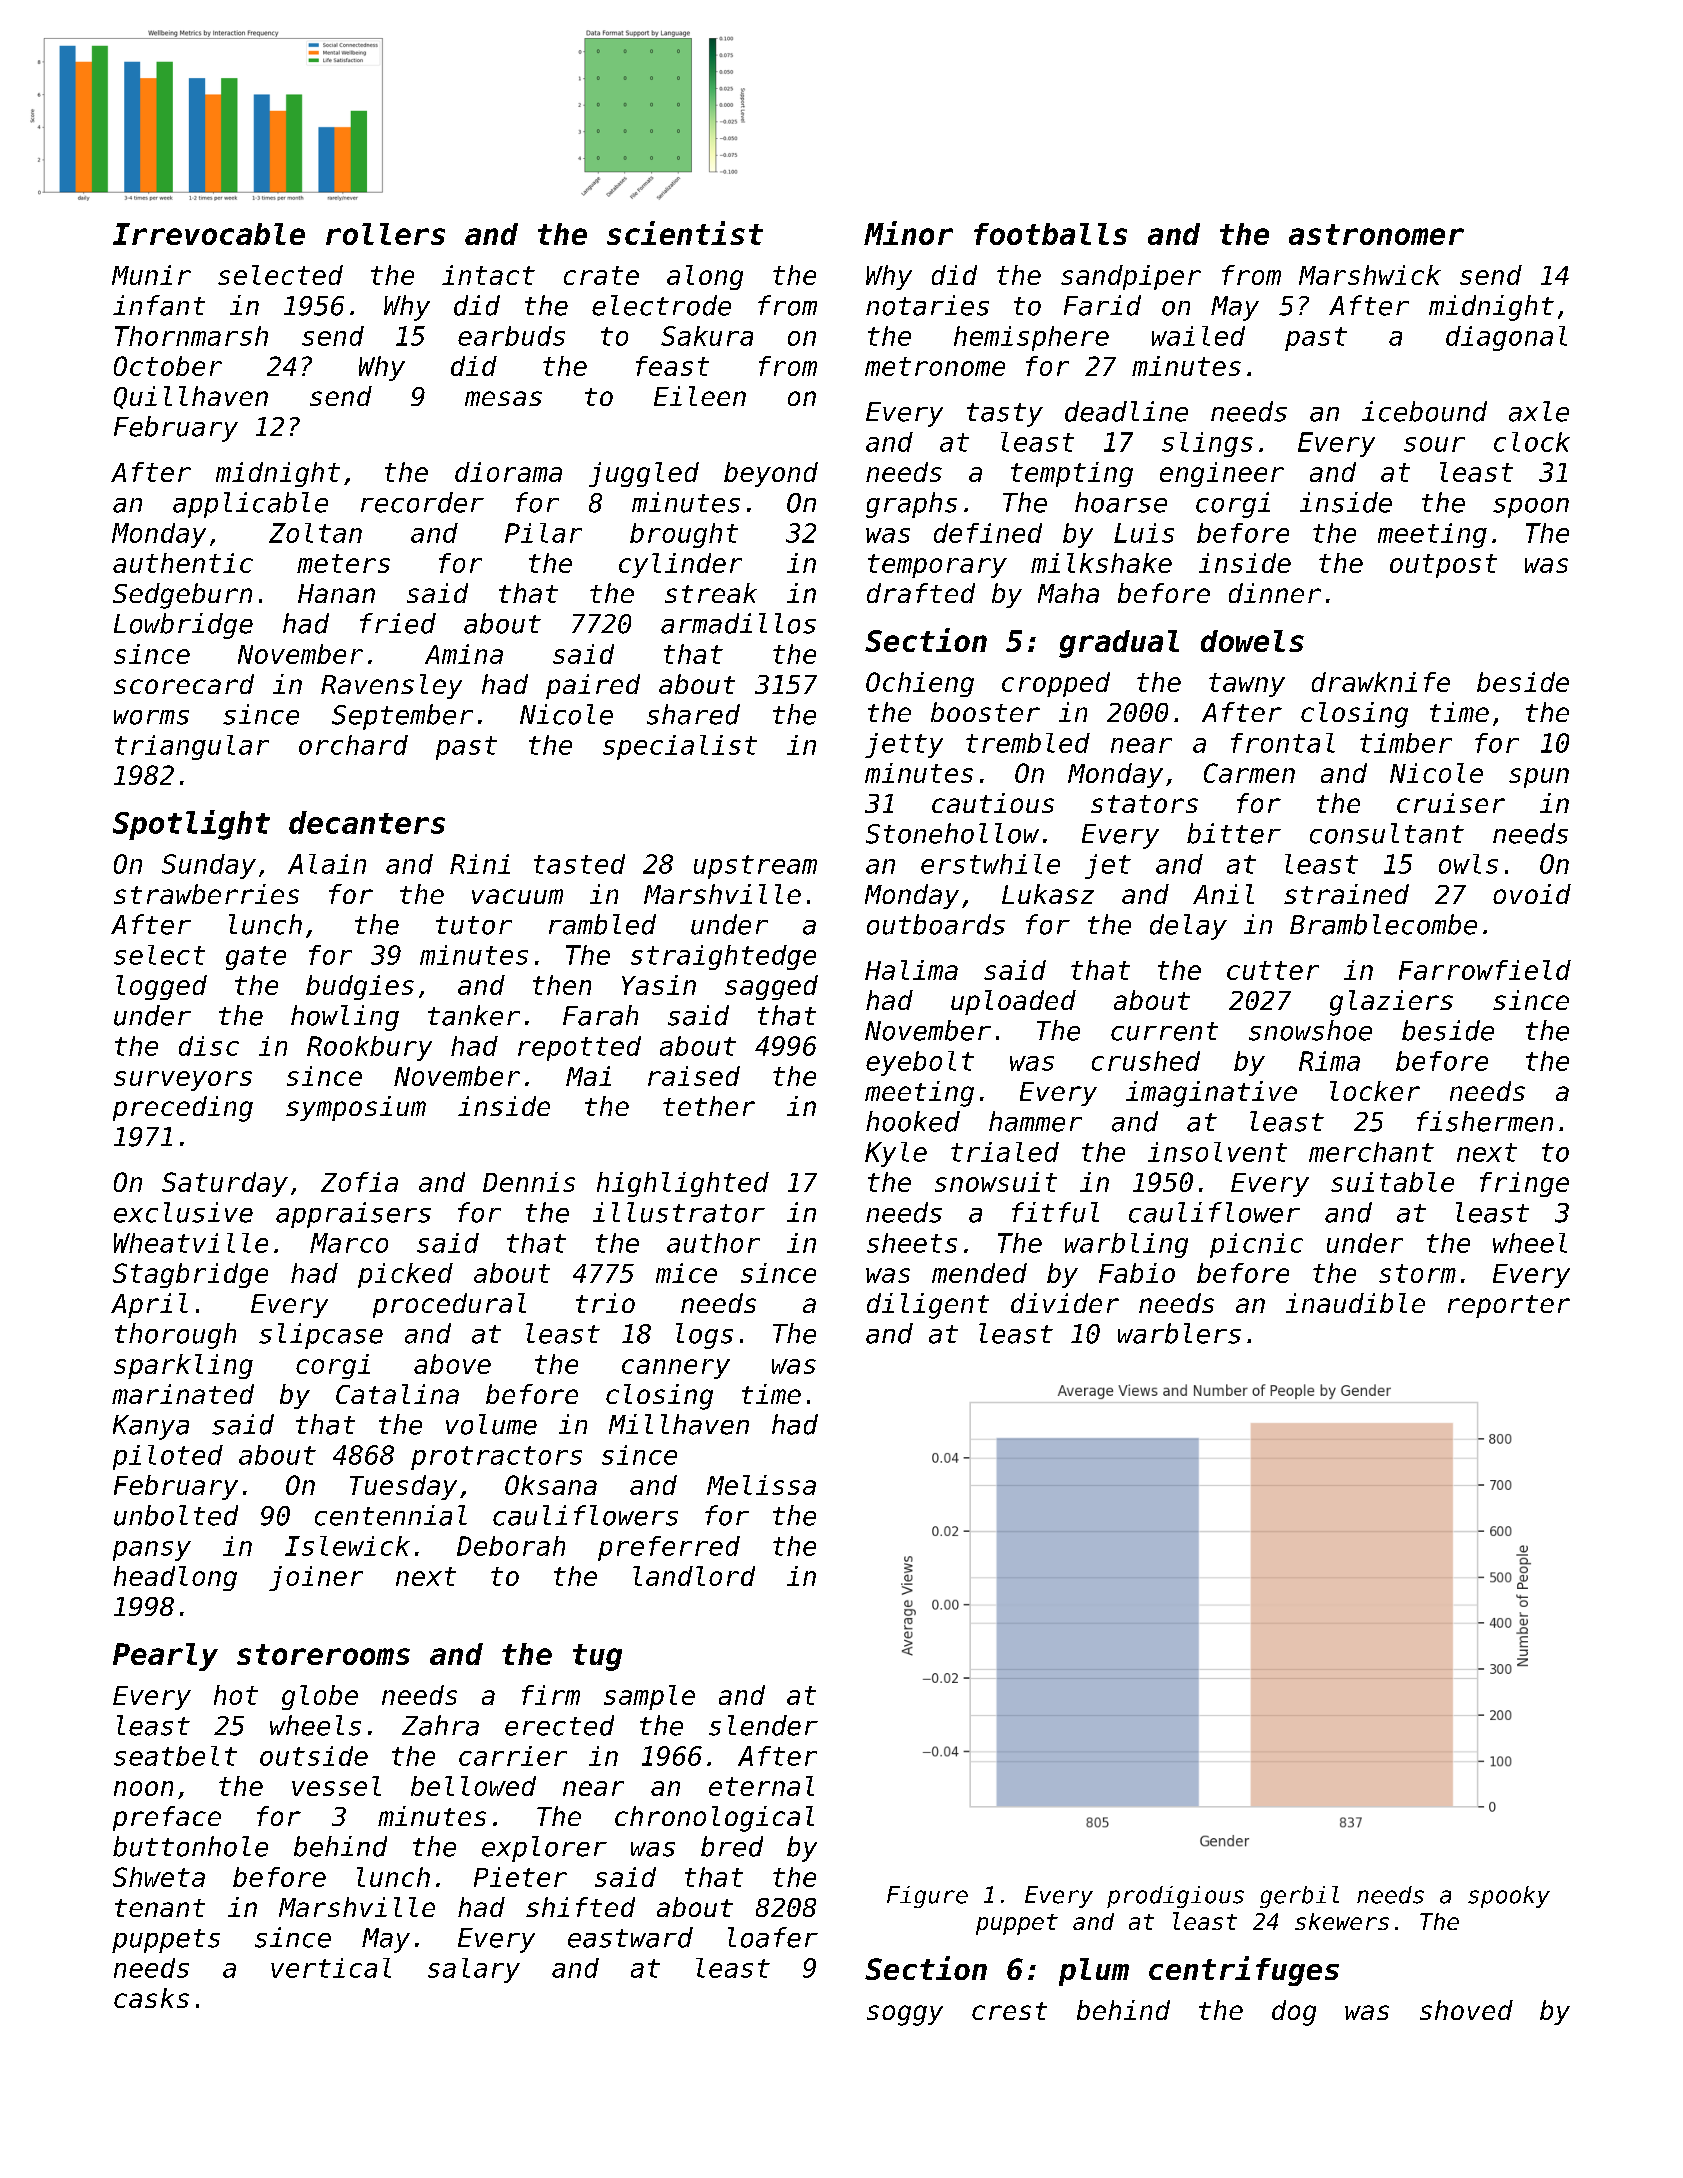 Image resolution: width=1683 pixels, height=2178 pixels. I want to click on Minor, so click(908, 233).
